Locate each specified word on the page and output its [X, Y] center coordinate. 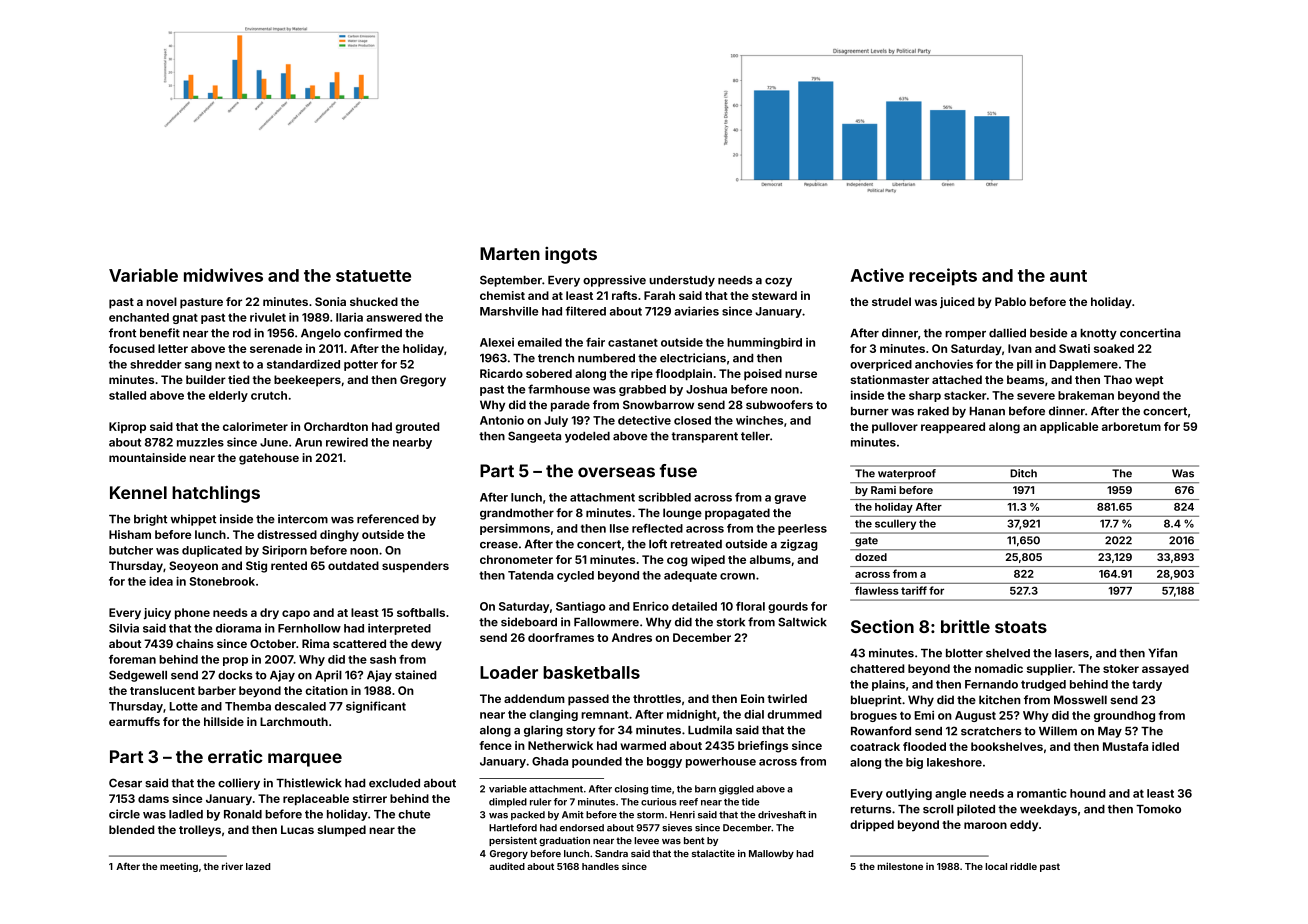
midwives [223, 275]
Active [877, 275]
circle [124, 814]
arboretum [1131, 426]
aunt [1068, 276]
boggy [664, 762]
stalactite [713, 853]
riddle [1023, 866]
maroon [985, 825]
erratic [235, 756]
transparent [704, 437]
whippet [193, 520]
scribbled [664, 497]
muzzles [200, 442]
